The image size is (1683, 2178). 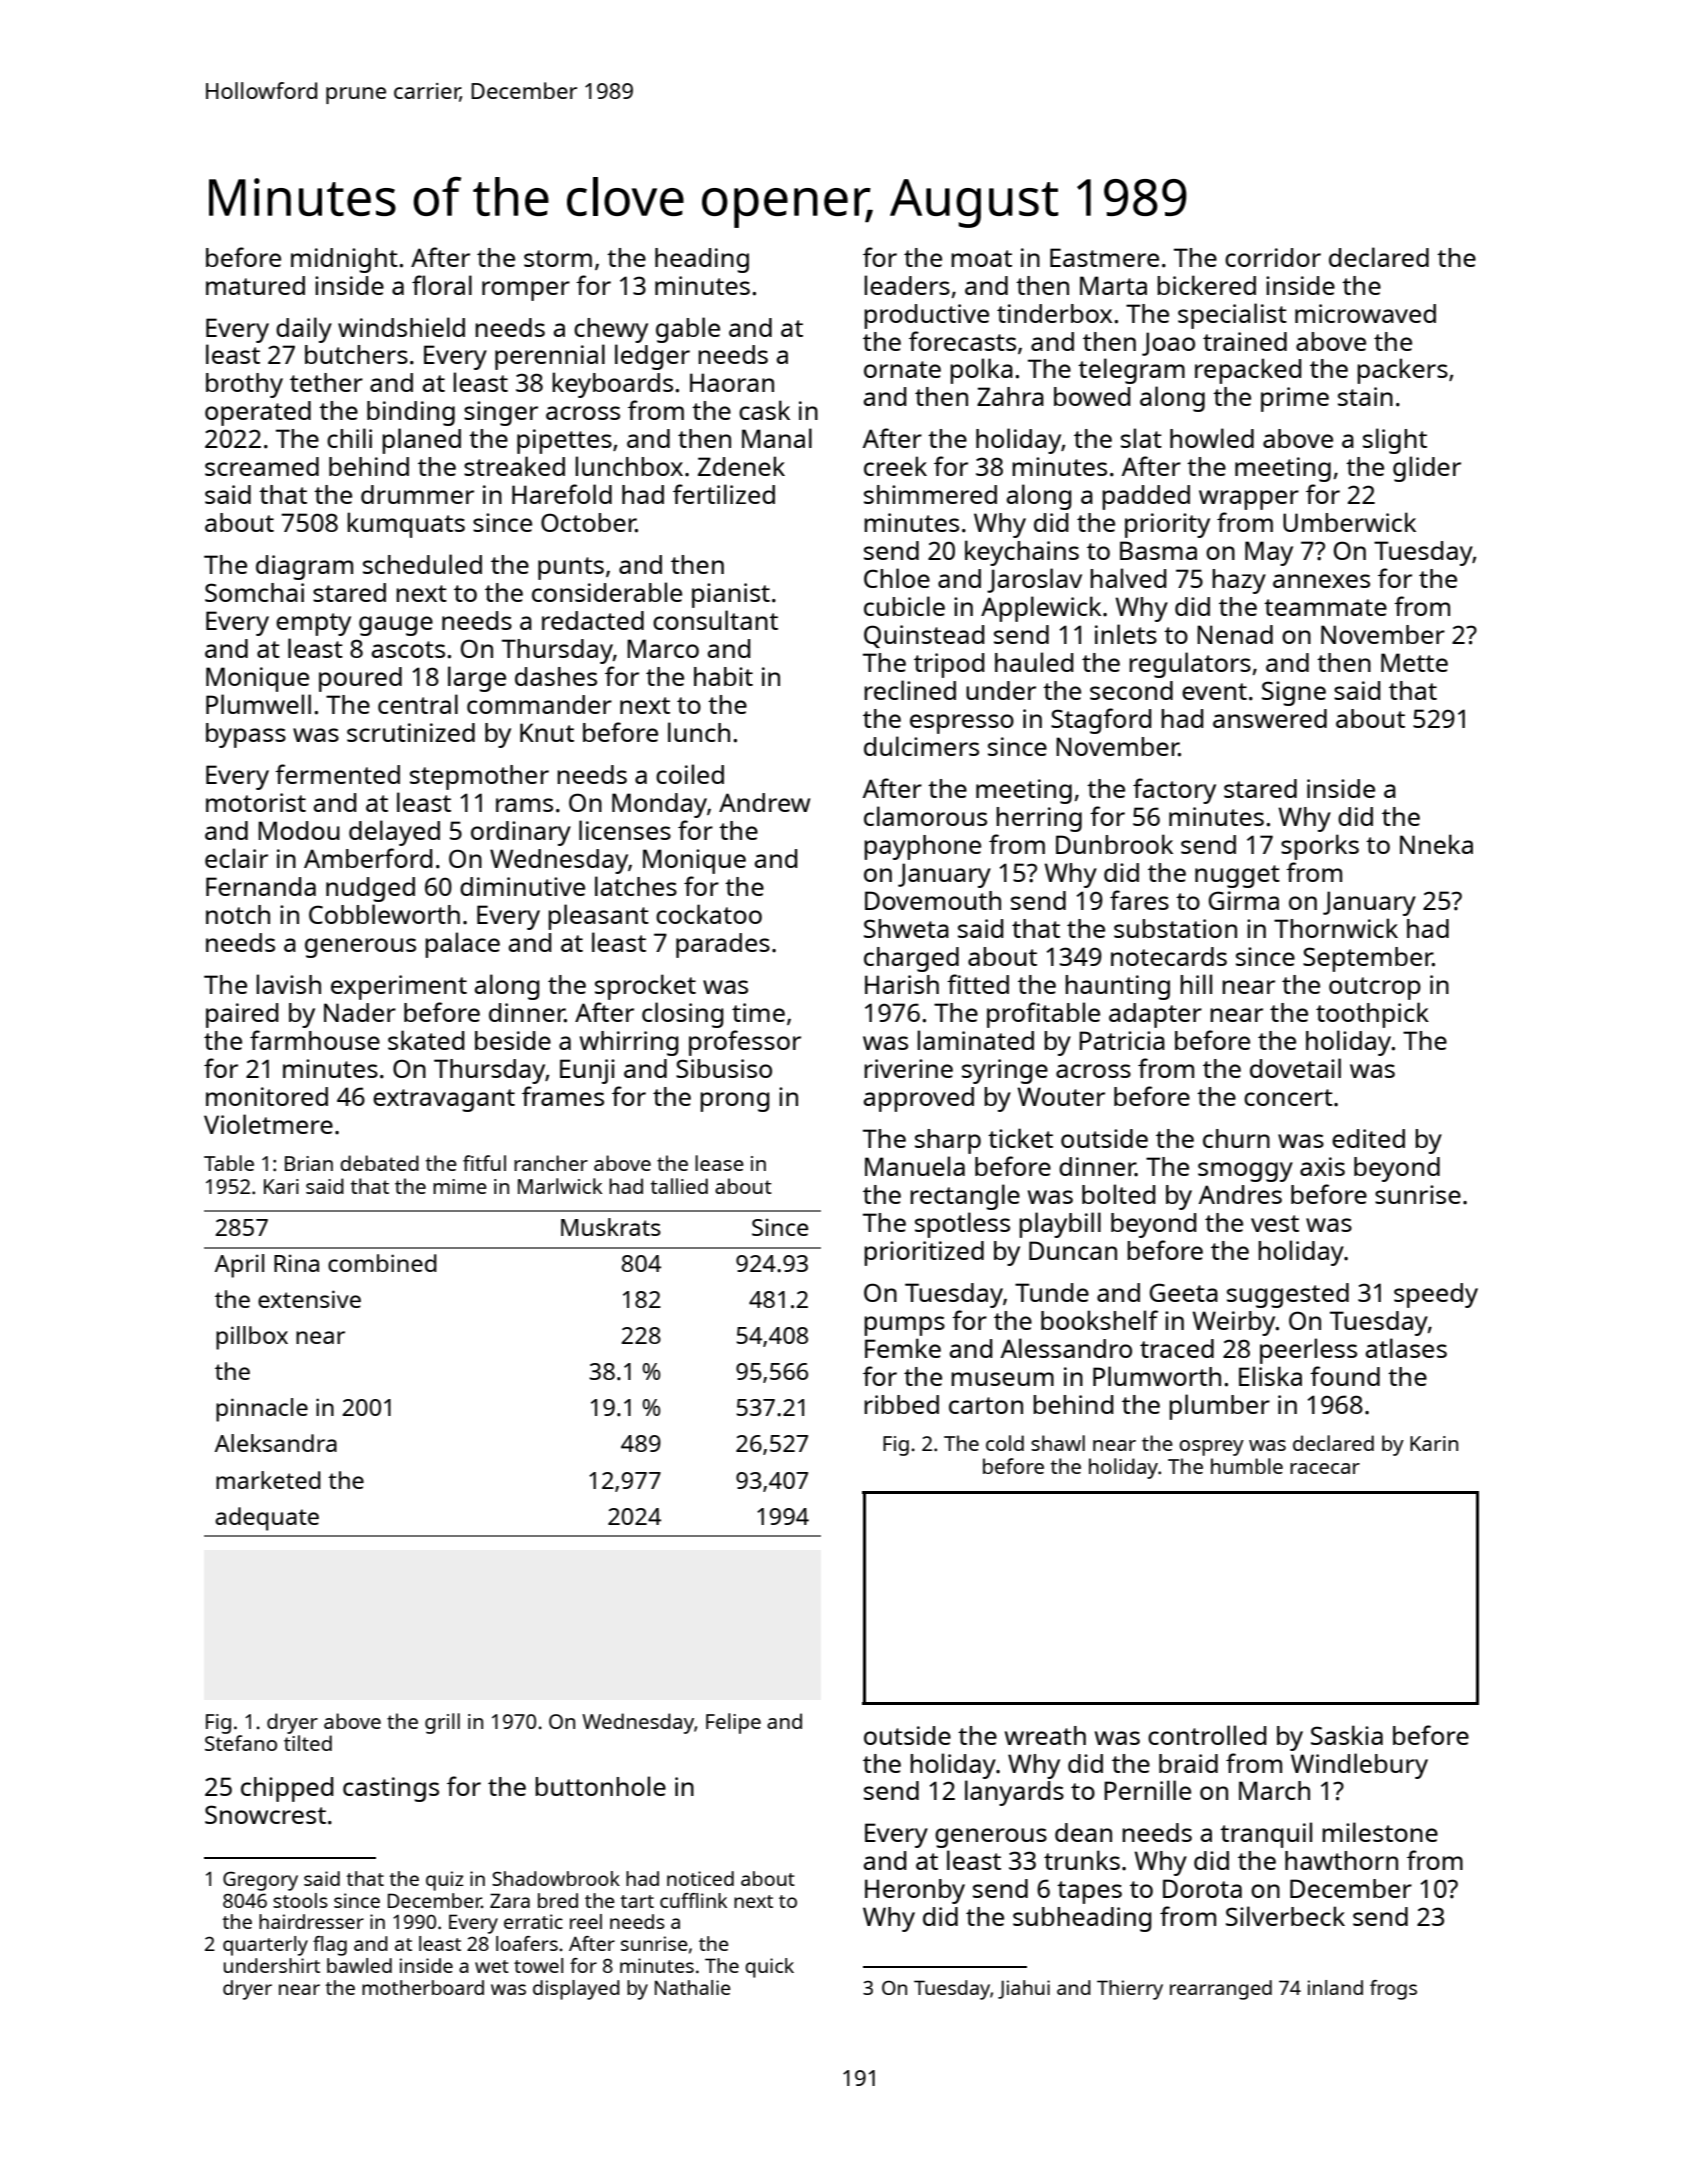 What do you see at coordinates (406, 525) in the screenshot?
I see `kumquats` at bounding box center [406, 525].
